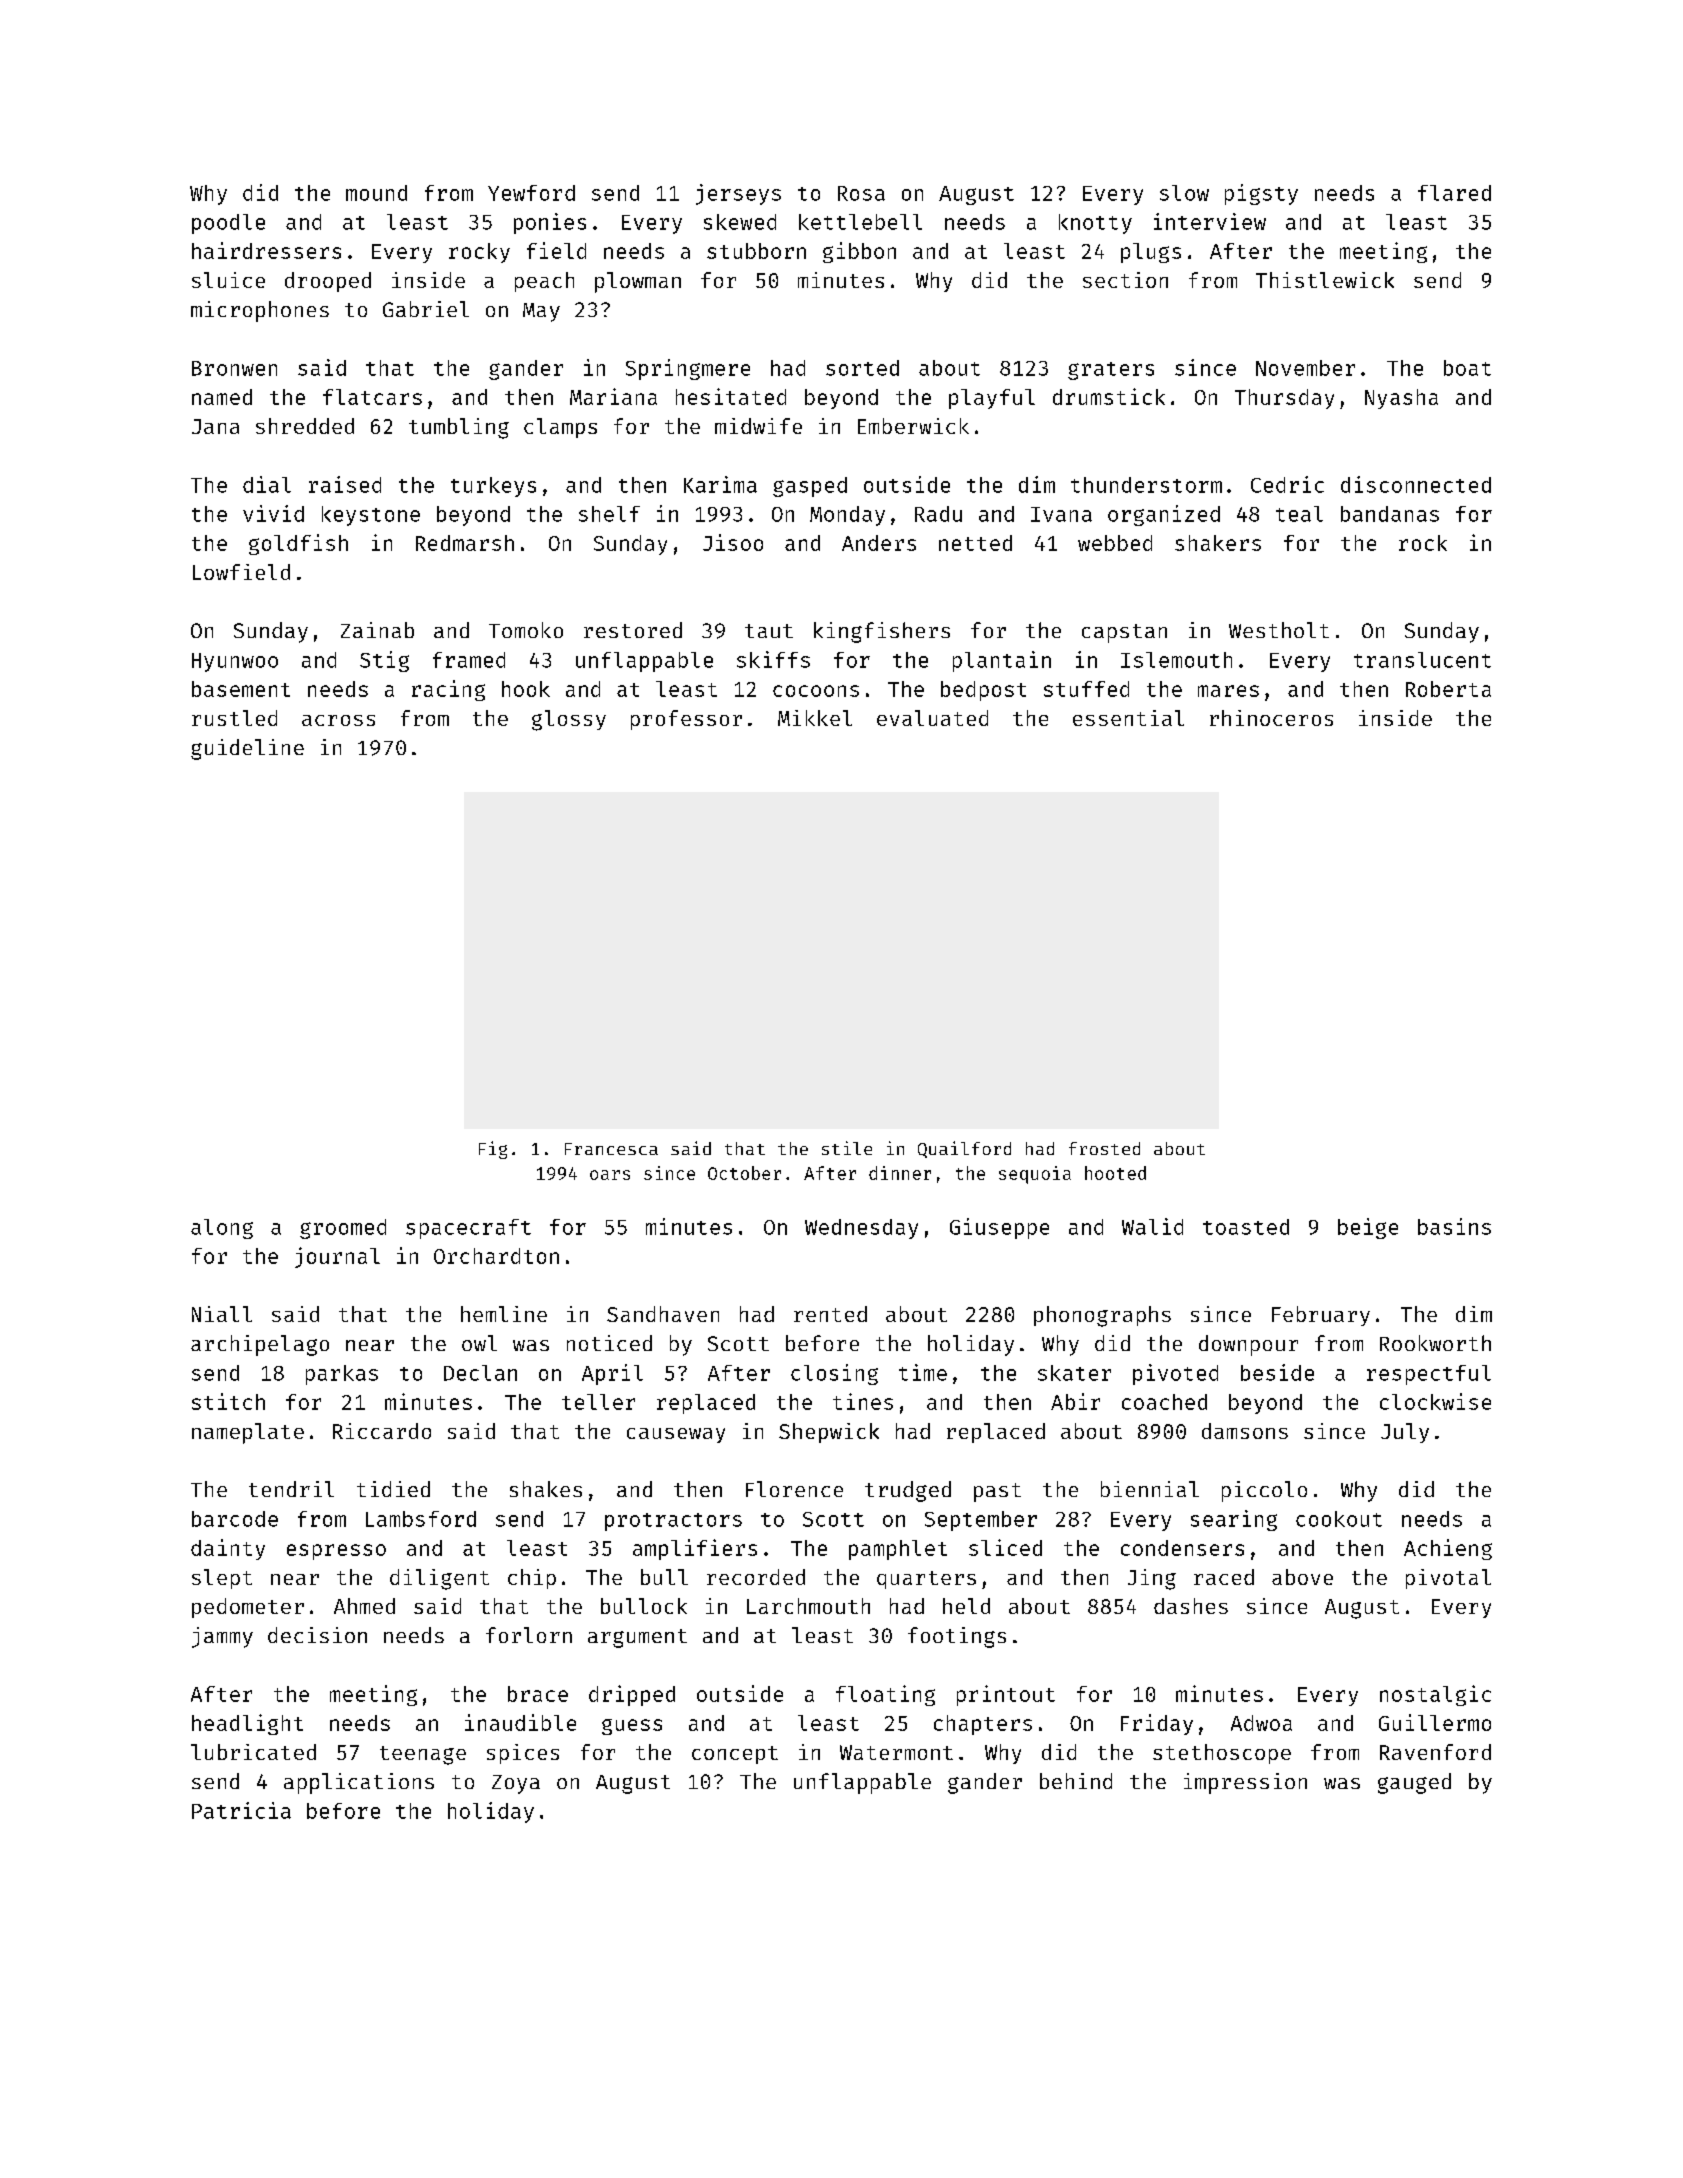 The height and width of the screenshot is (2178, 1683). Describe the element at coordinates (241, 1810) in the screenshot. I see `Patricia` at that location.
